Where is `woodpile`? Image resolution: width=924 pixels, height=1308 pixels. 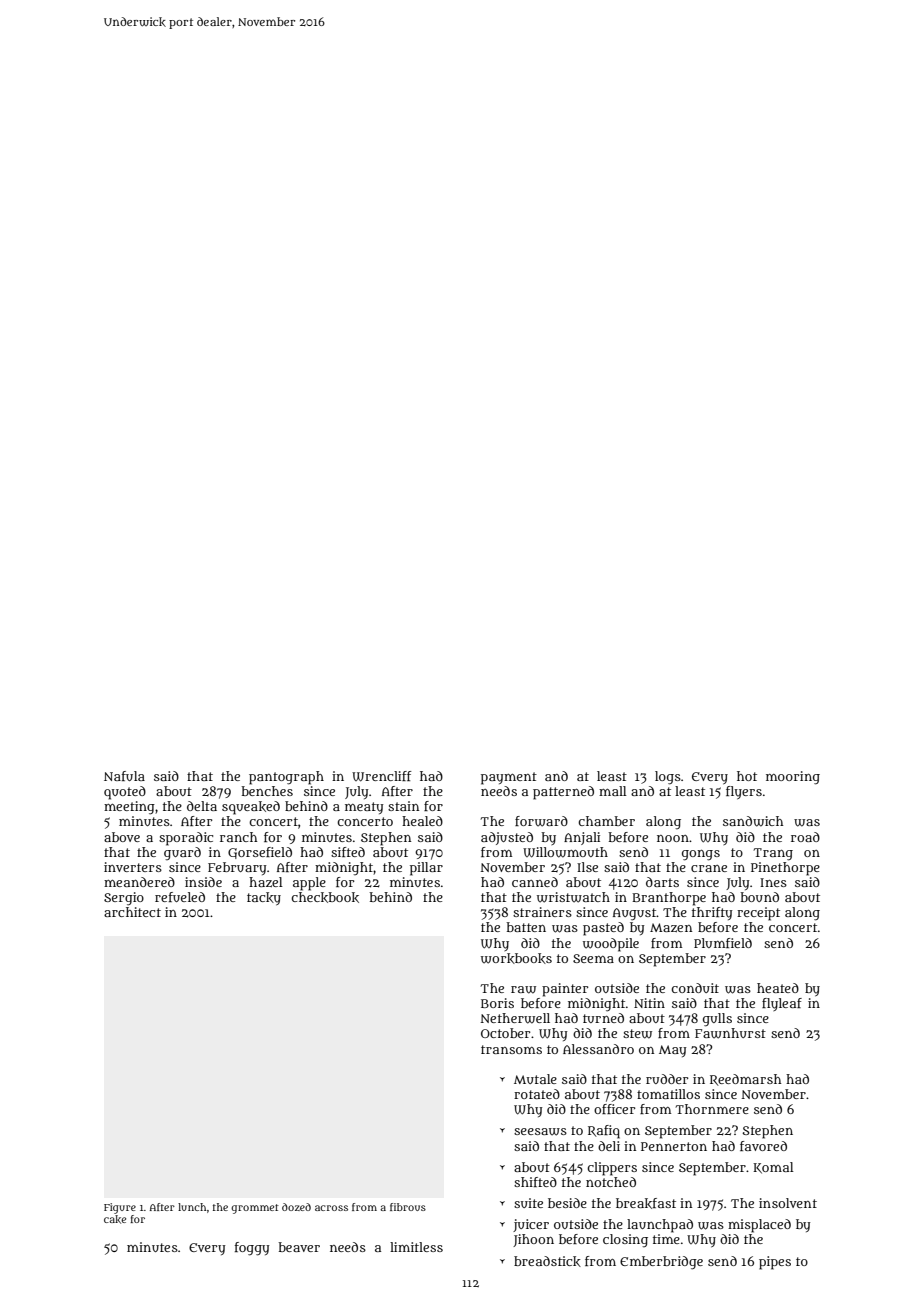 woodpile is located at coordinates (611, 945).
